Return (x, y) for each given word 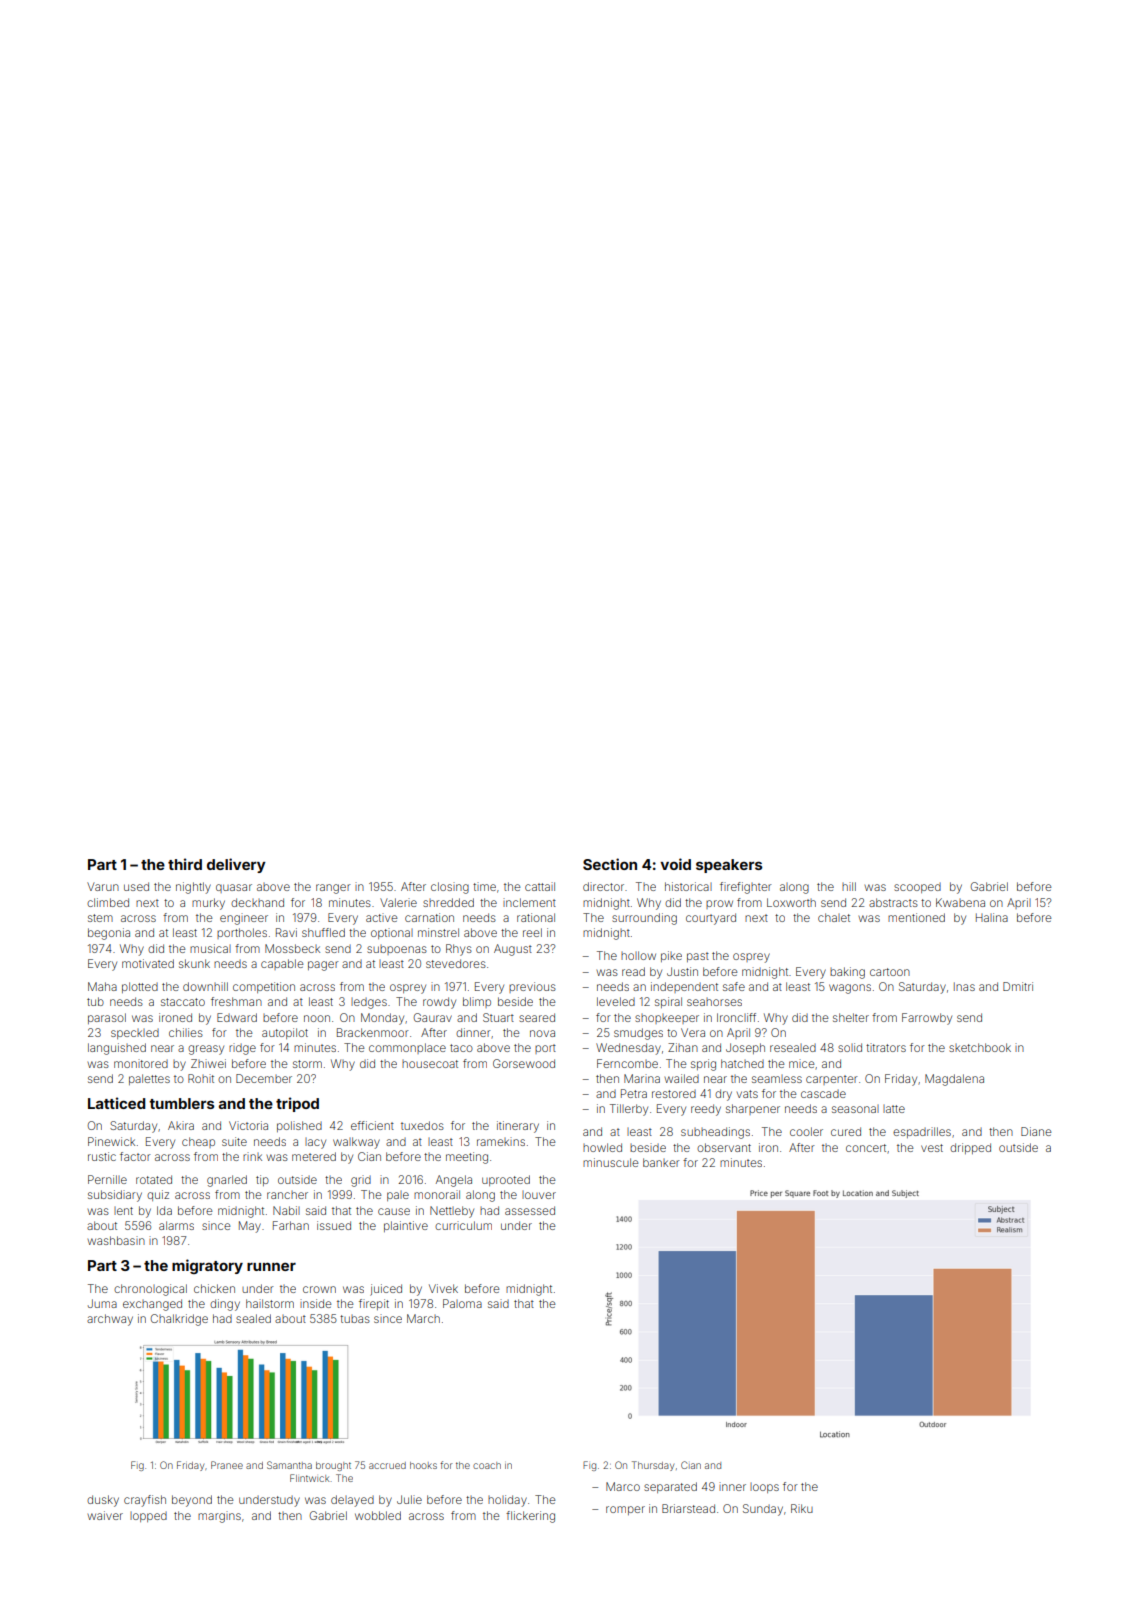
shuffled (323, 932)
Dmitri (1018, 986)
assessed (530, 1210)
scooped (917, 888)
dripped (970, 1148)
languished (117, 1049)
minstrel (438, 932)
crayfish (145, 1501)
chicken (214, 1288)
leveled (616, 1001)
